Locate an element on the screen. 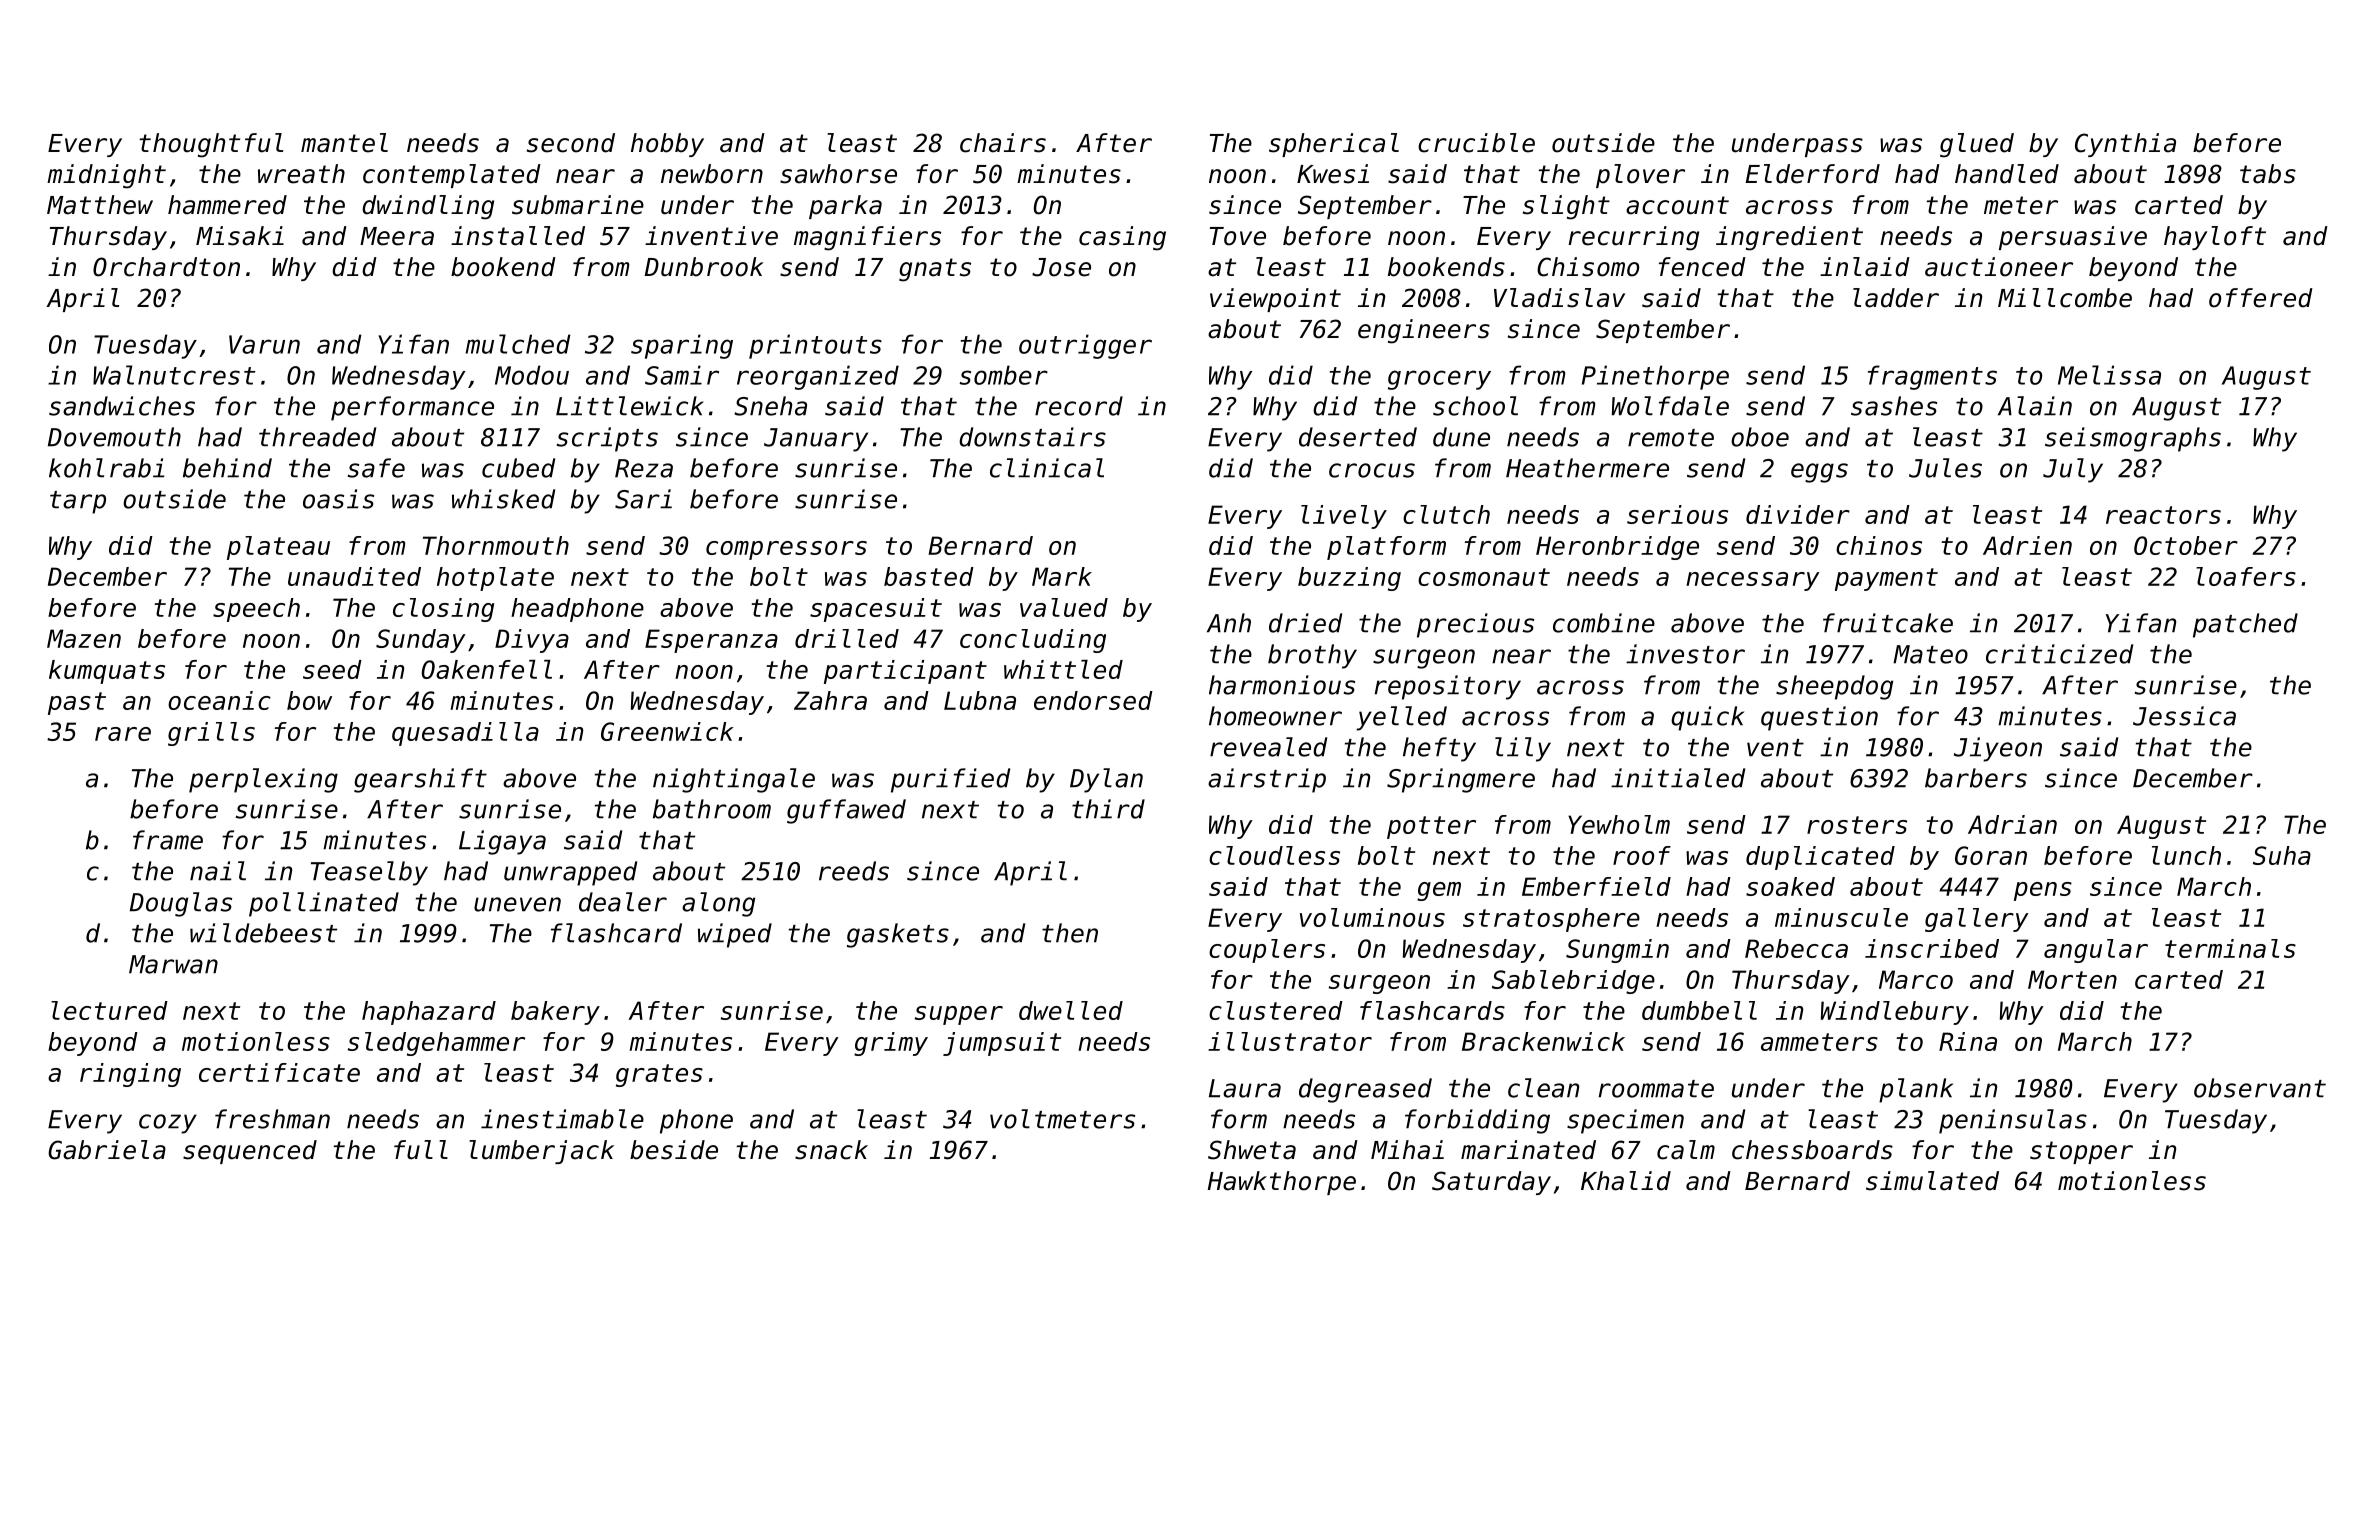  mantel is located at coordinates (344, 143).
